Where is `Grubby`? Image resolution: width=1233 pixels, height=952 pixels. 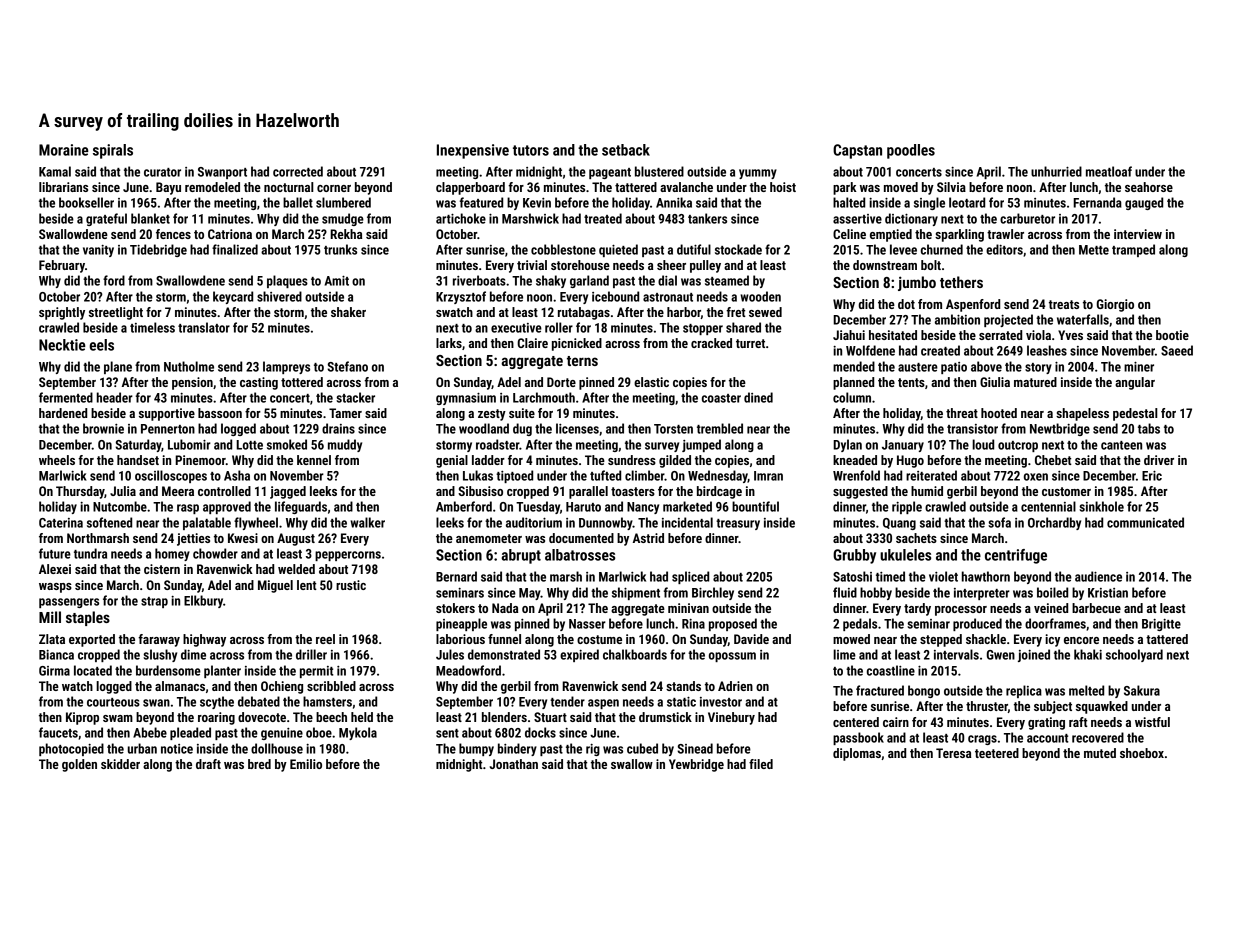 Grubby is located at coordinates (854, 556).
